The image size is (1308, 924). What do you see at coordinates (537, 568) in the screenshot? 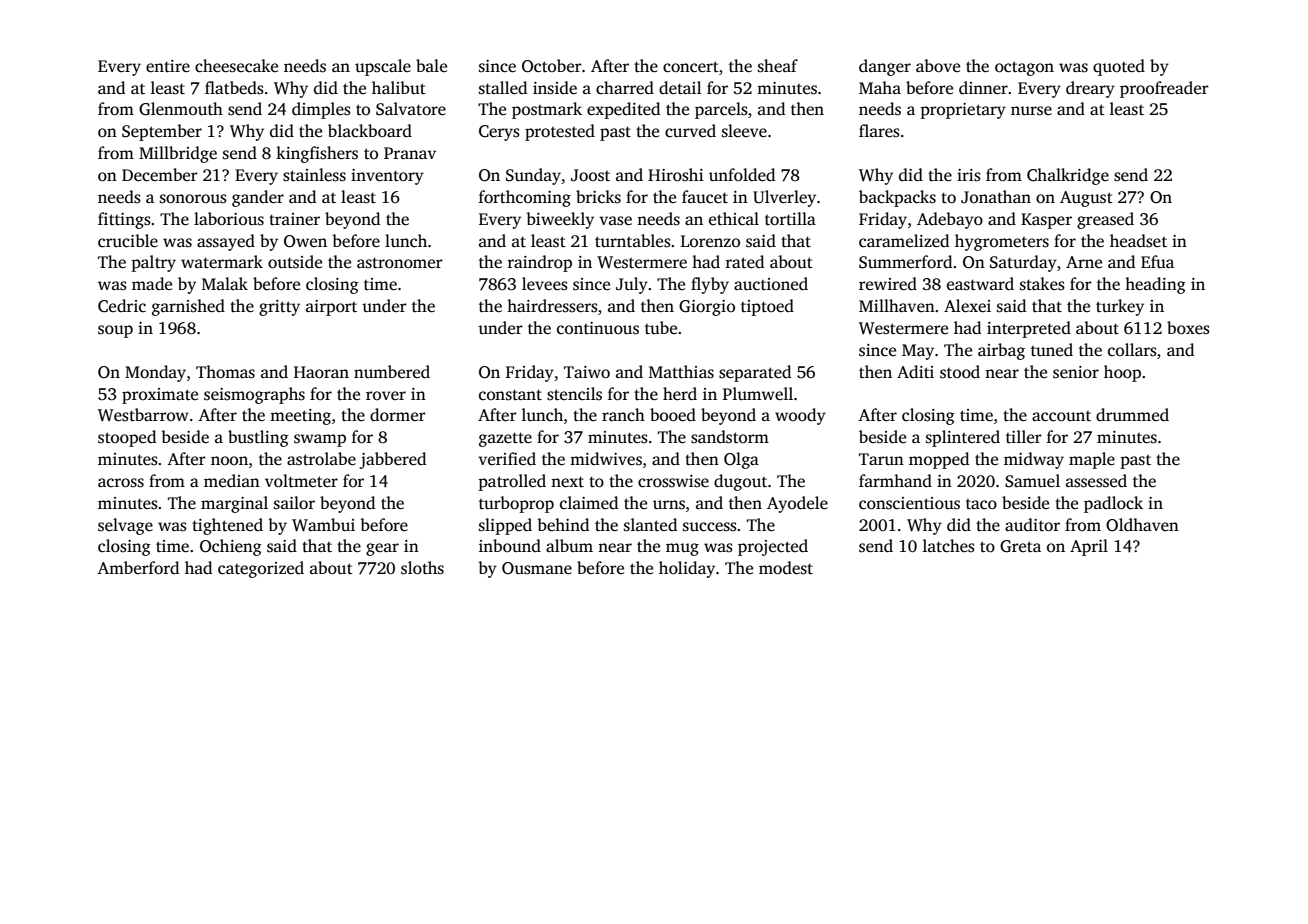
I see `Ousmane` at bounding box center [537, 568].
